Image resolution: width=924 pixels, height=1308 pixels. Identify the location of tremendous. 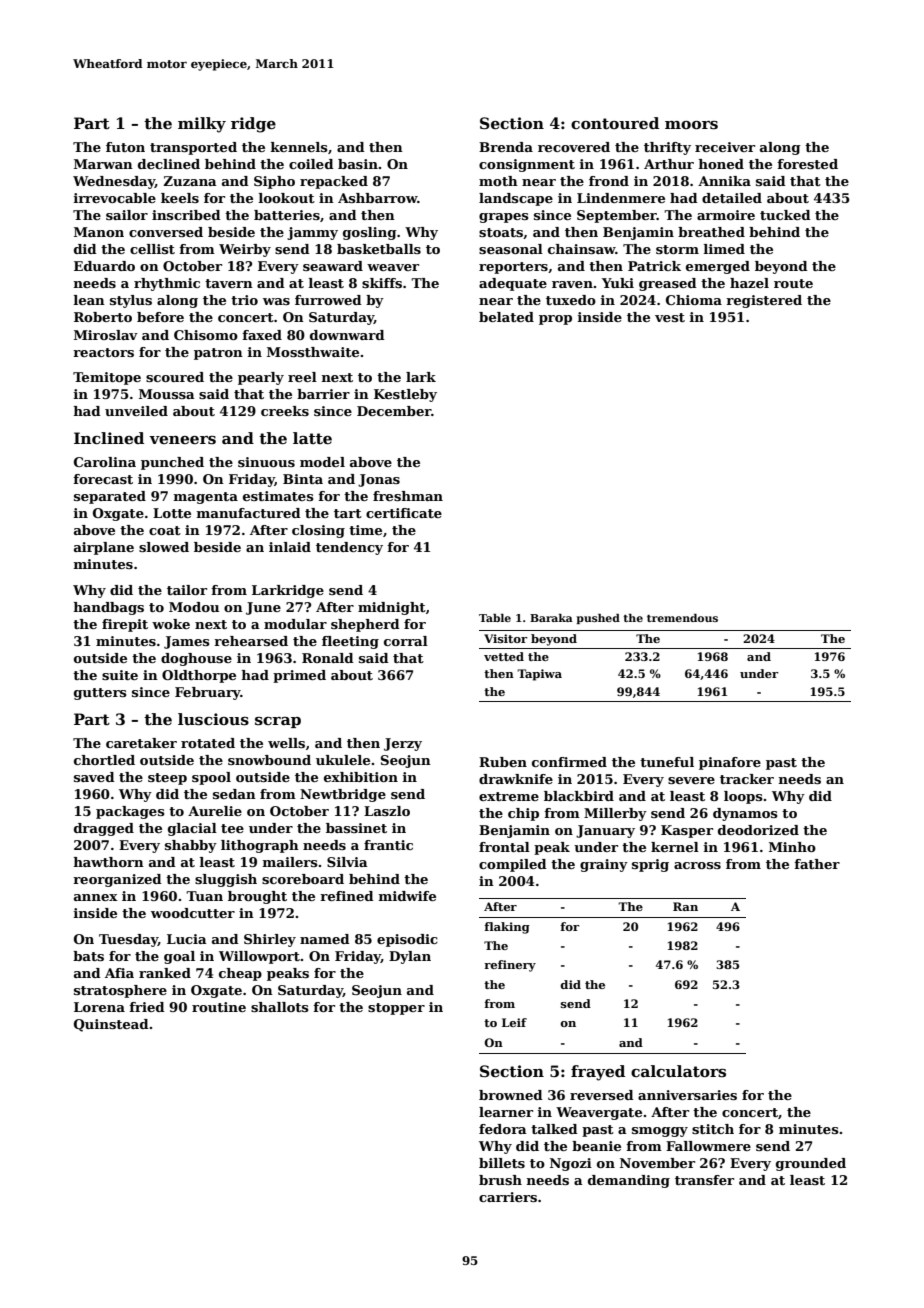
(682, 618).
